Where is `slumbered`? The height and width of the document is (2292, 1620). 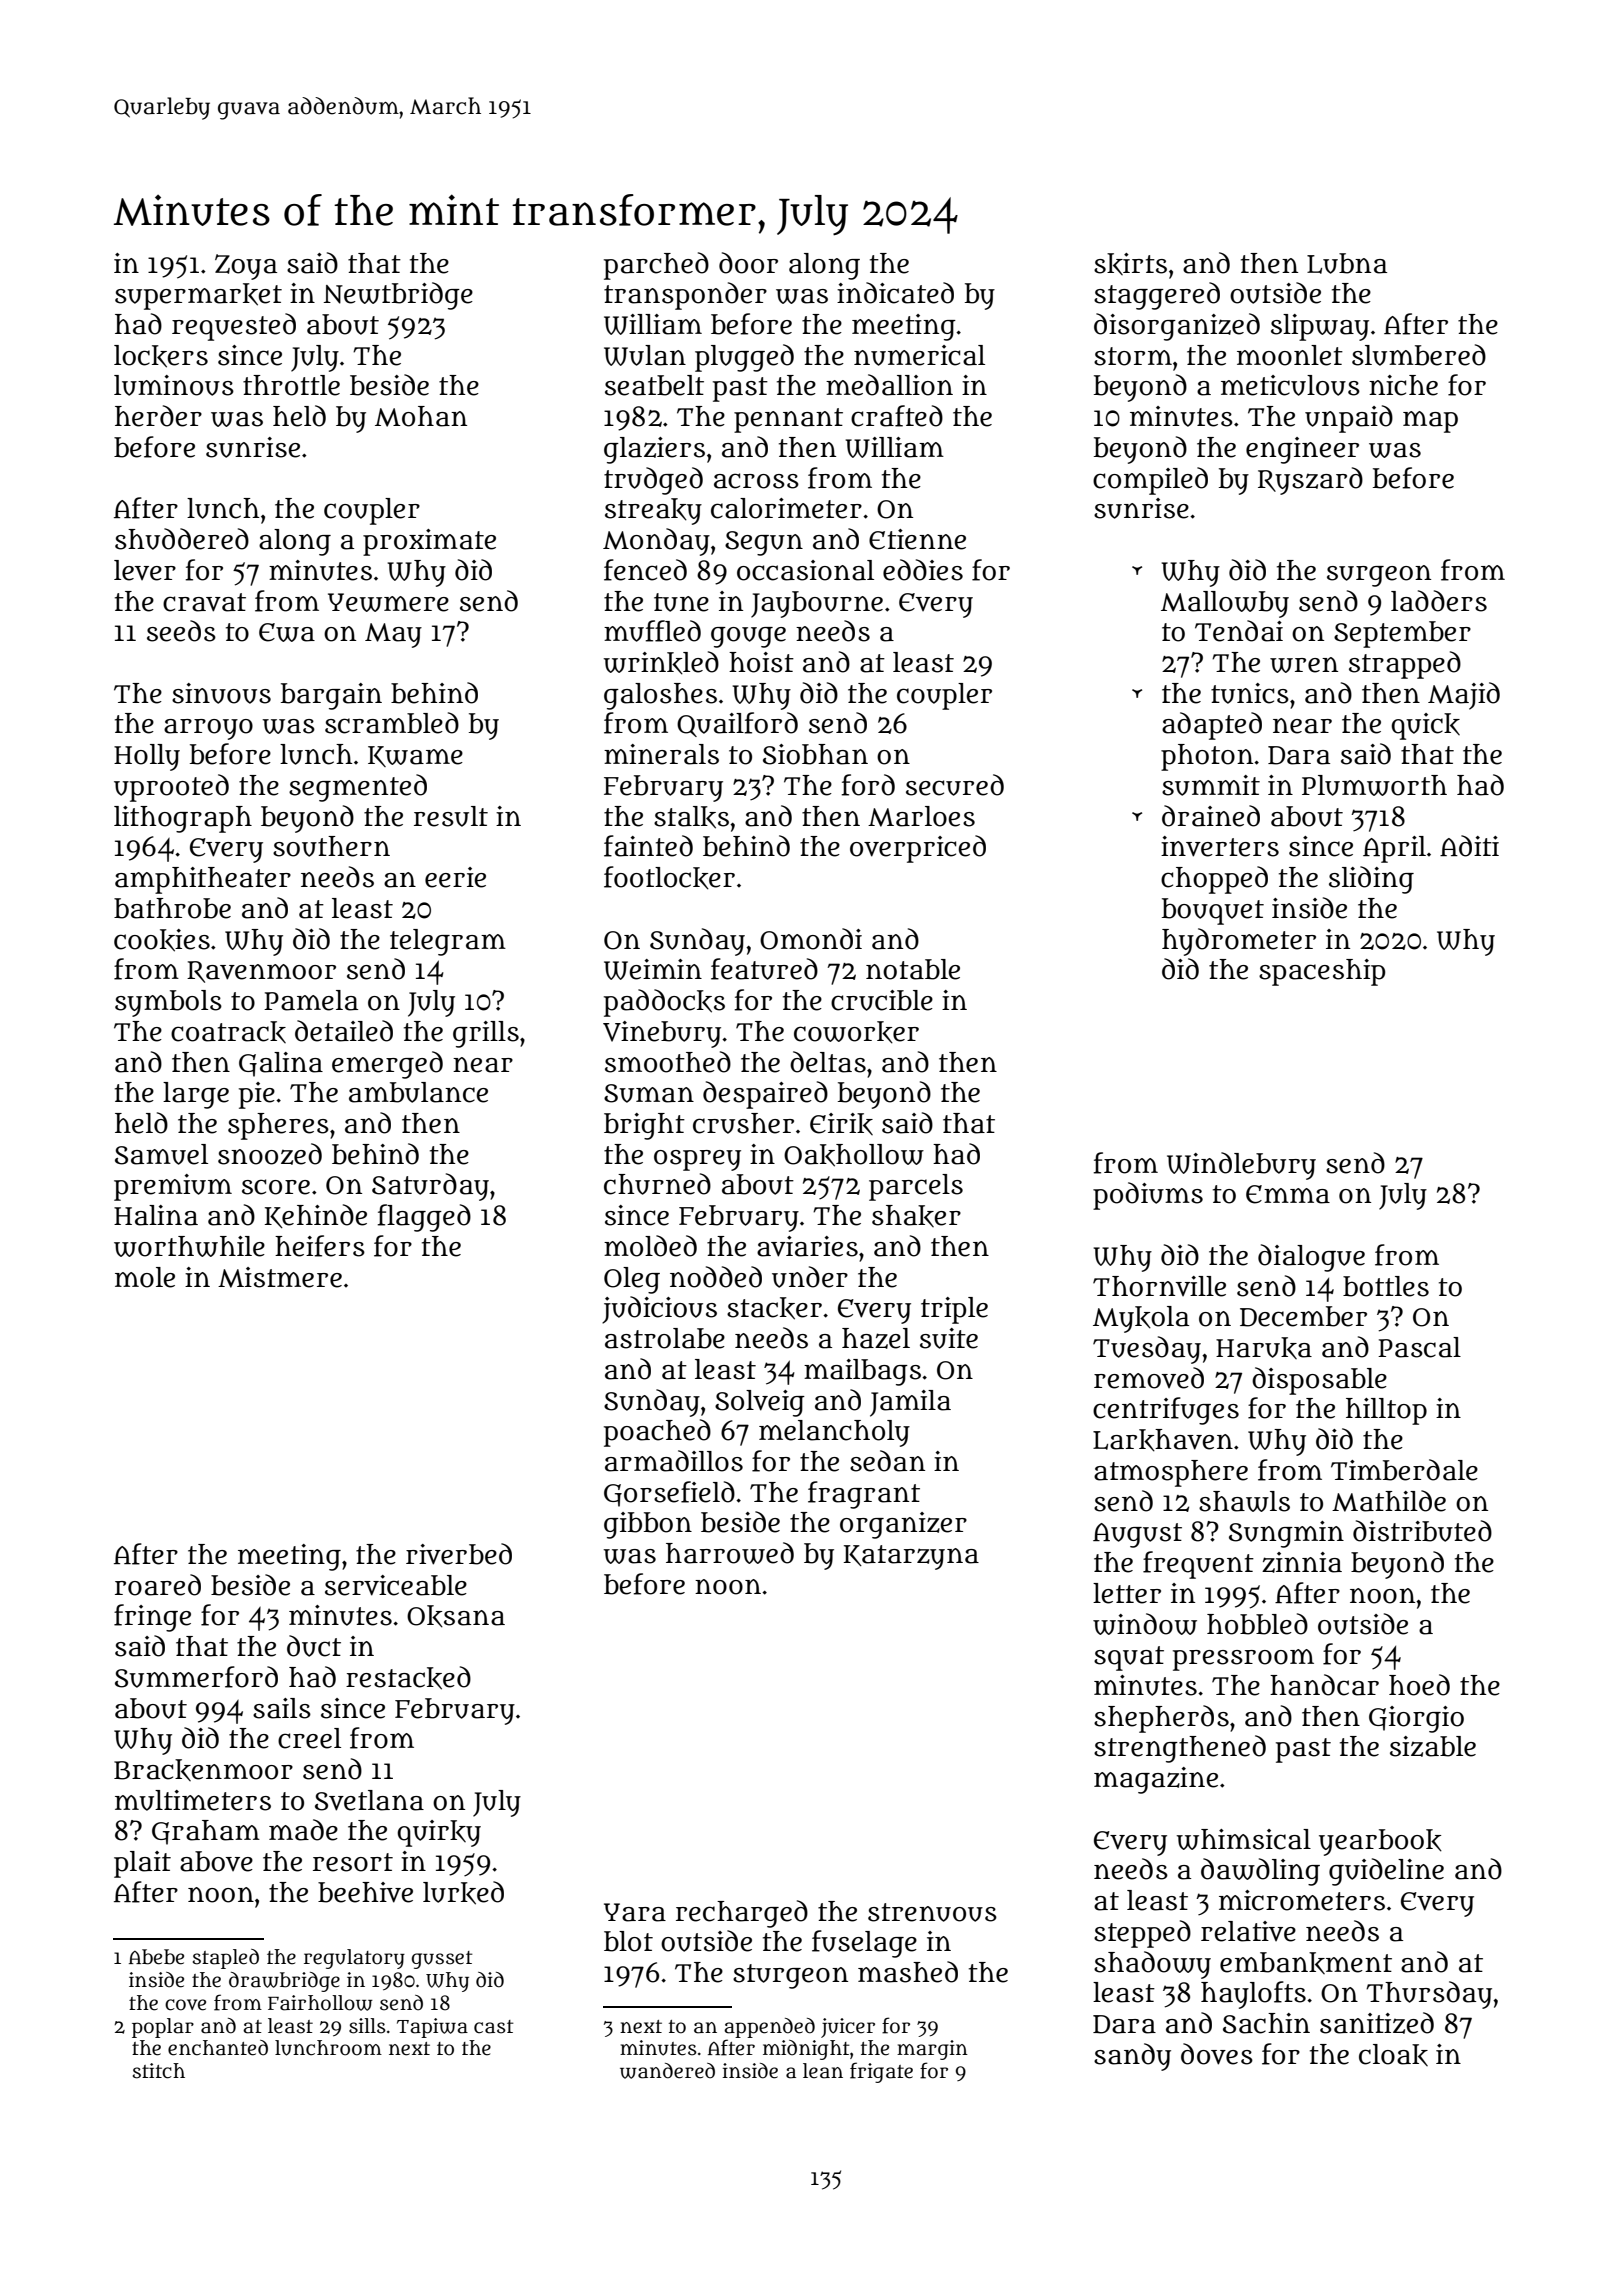 slumbered is located at coordinates (1419, 355).
